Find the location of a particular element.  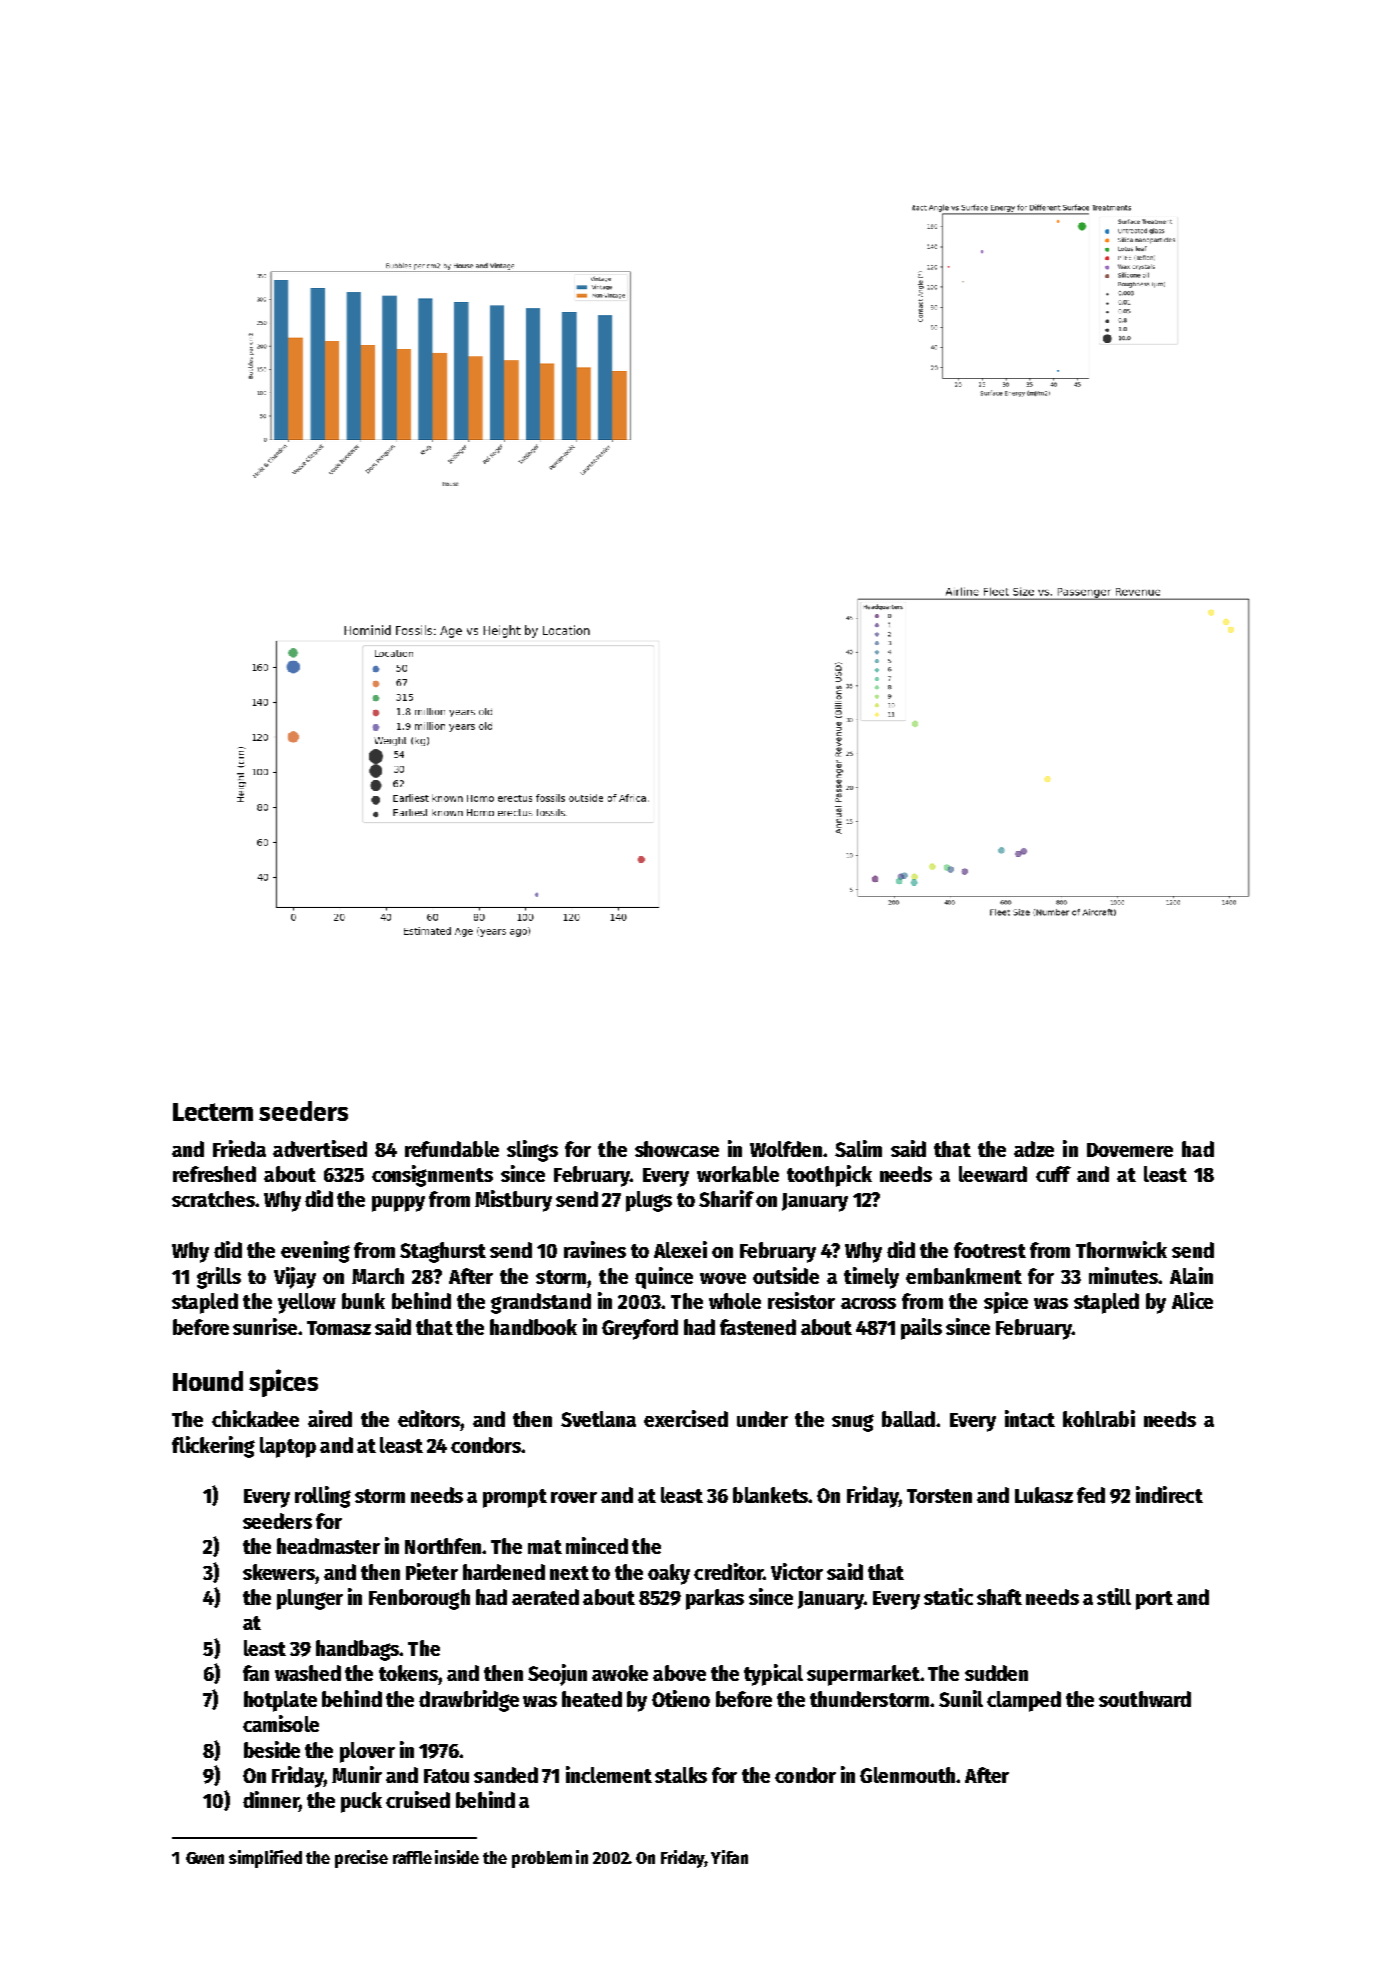

headmaster is located at coordinates (328, 1546).
